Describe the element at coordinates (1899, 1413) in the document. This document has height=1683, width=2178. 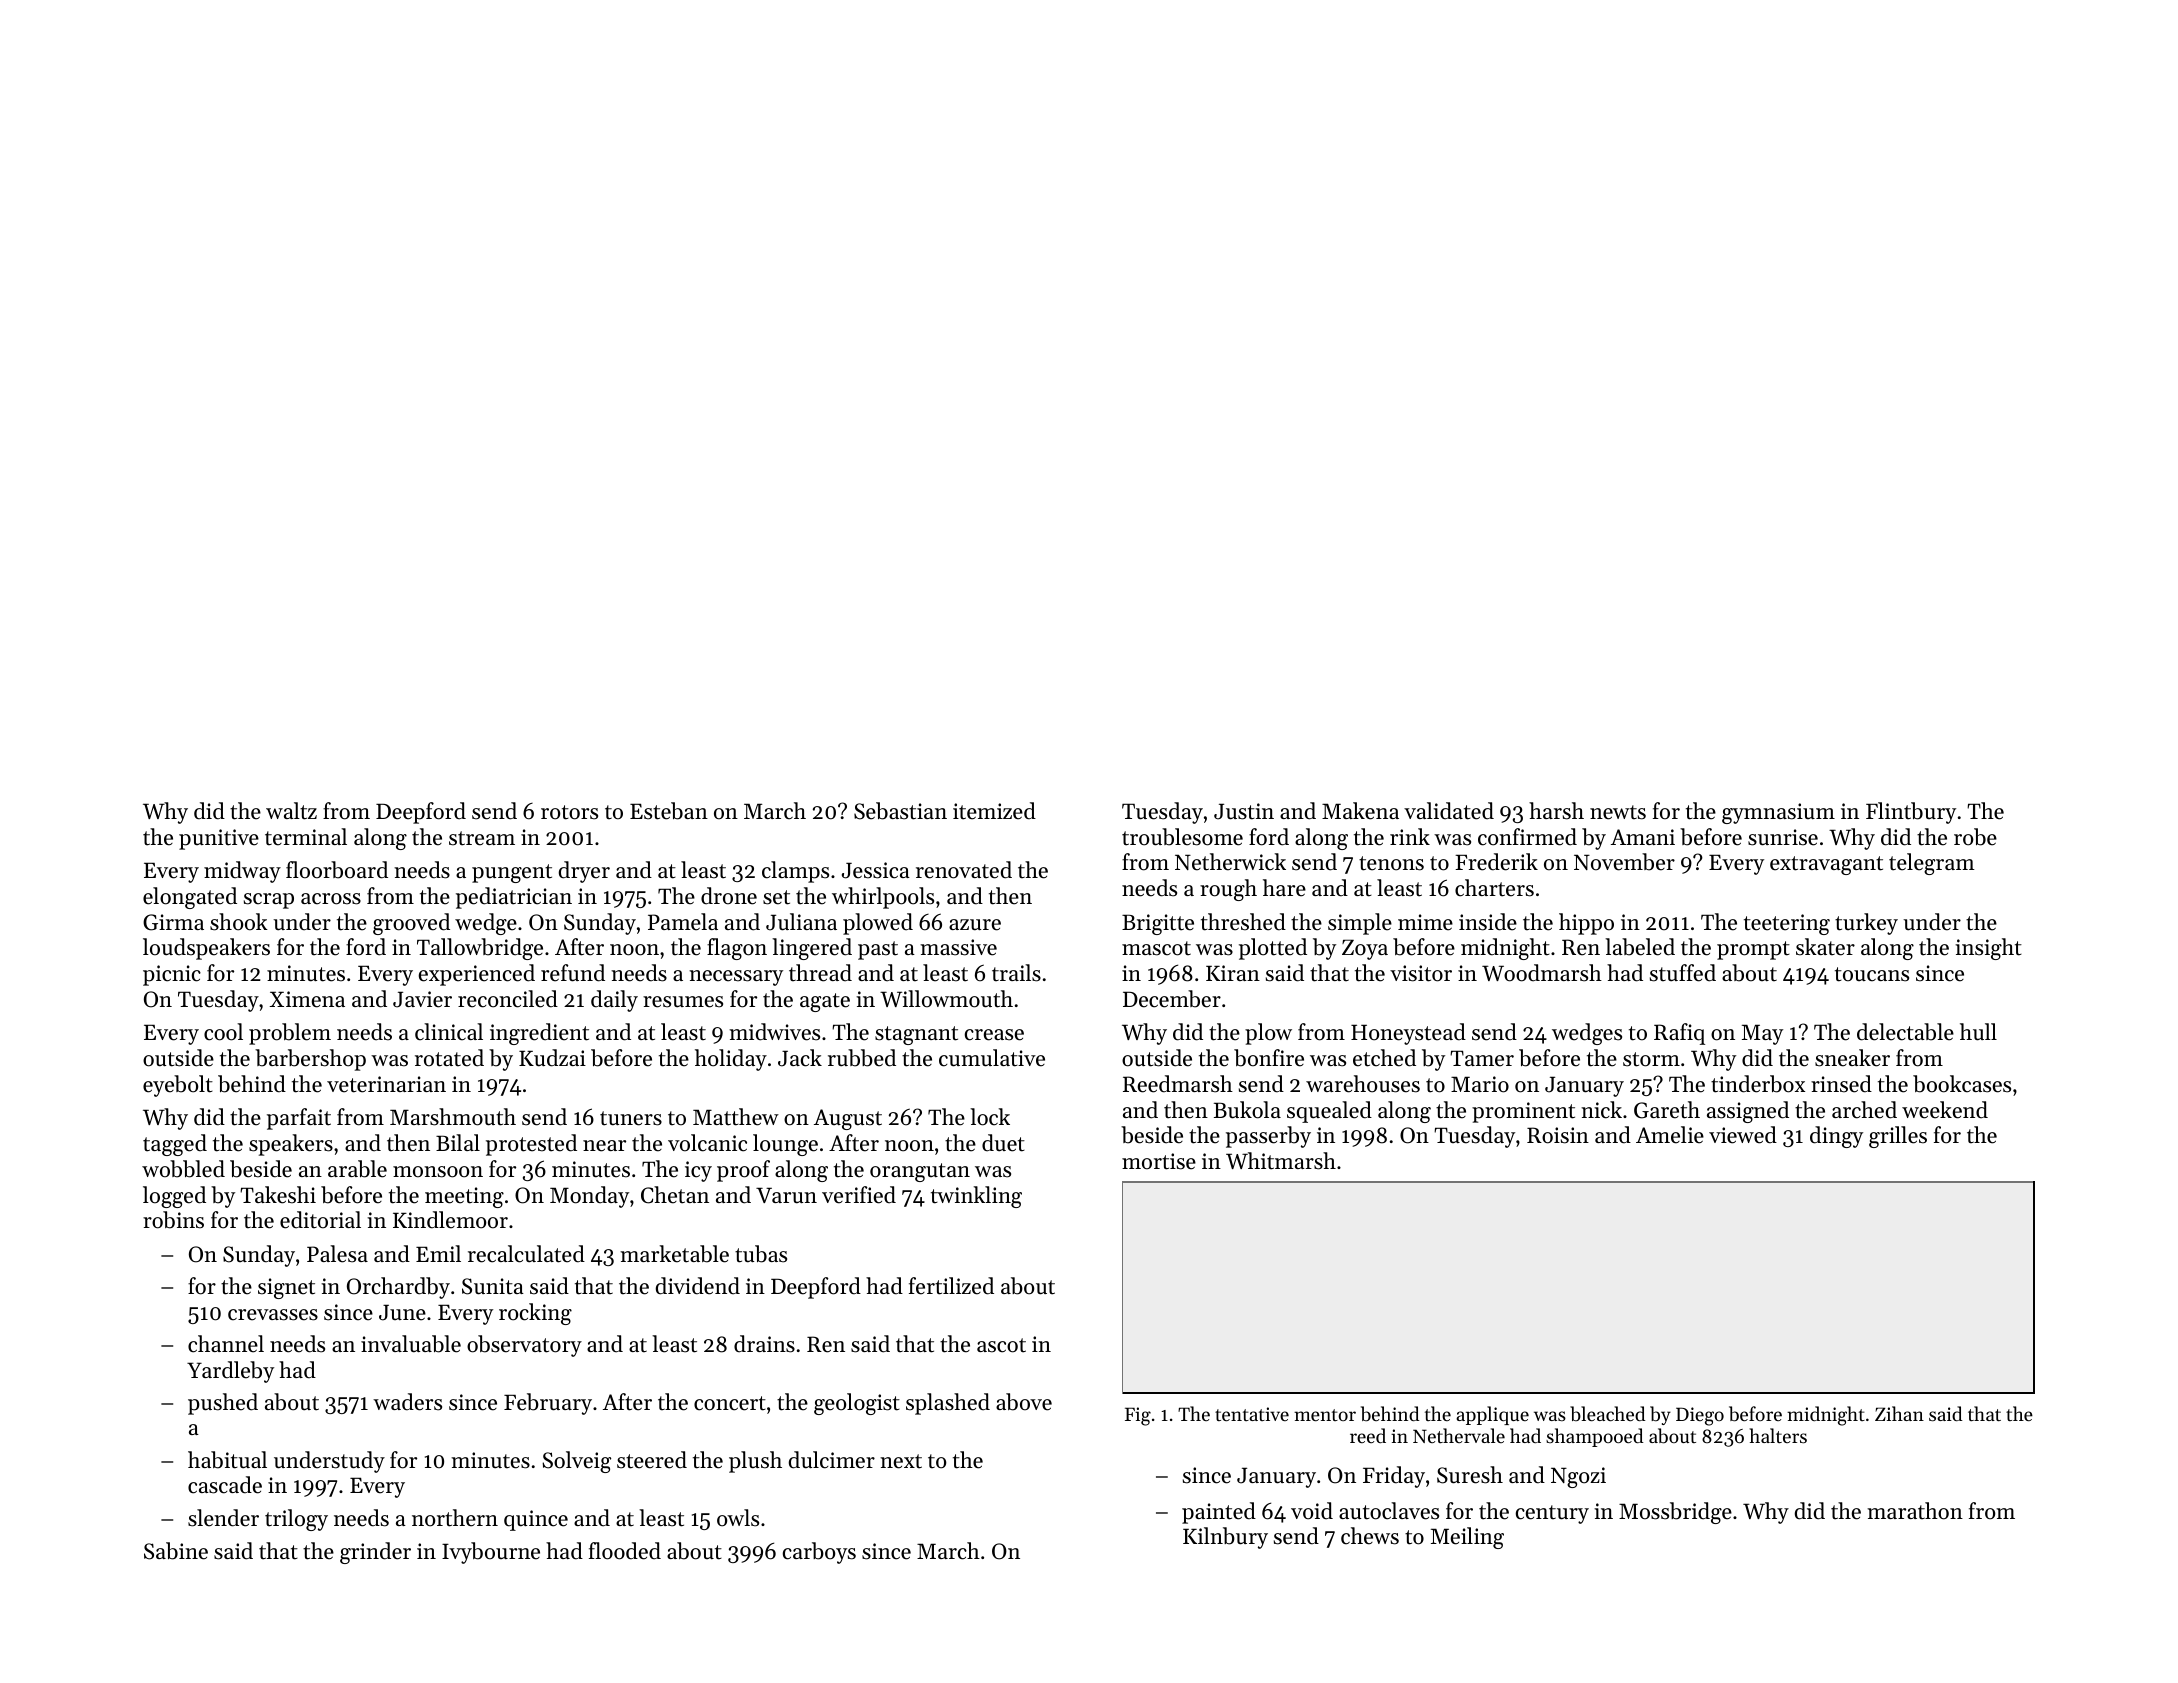
I see `Zihan` at that location.
